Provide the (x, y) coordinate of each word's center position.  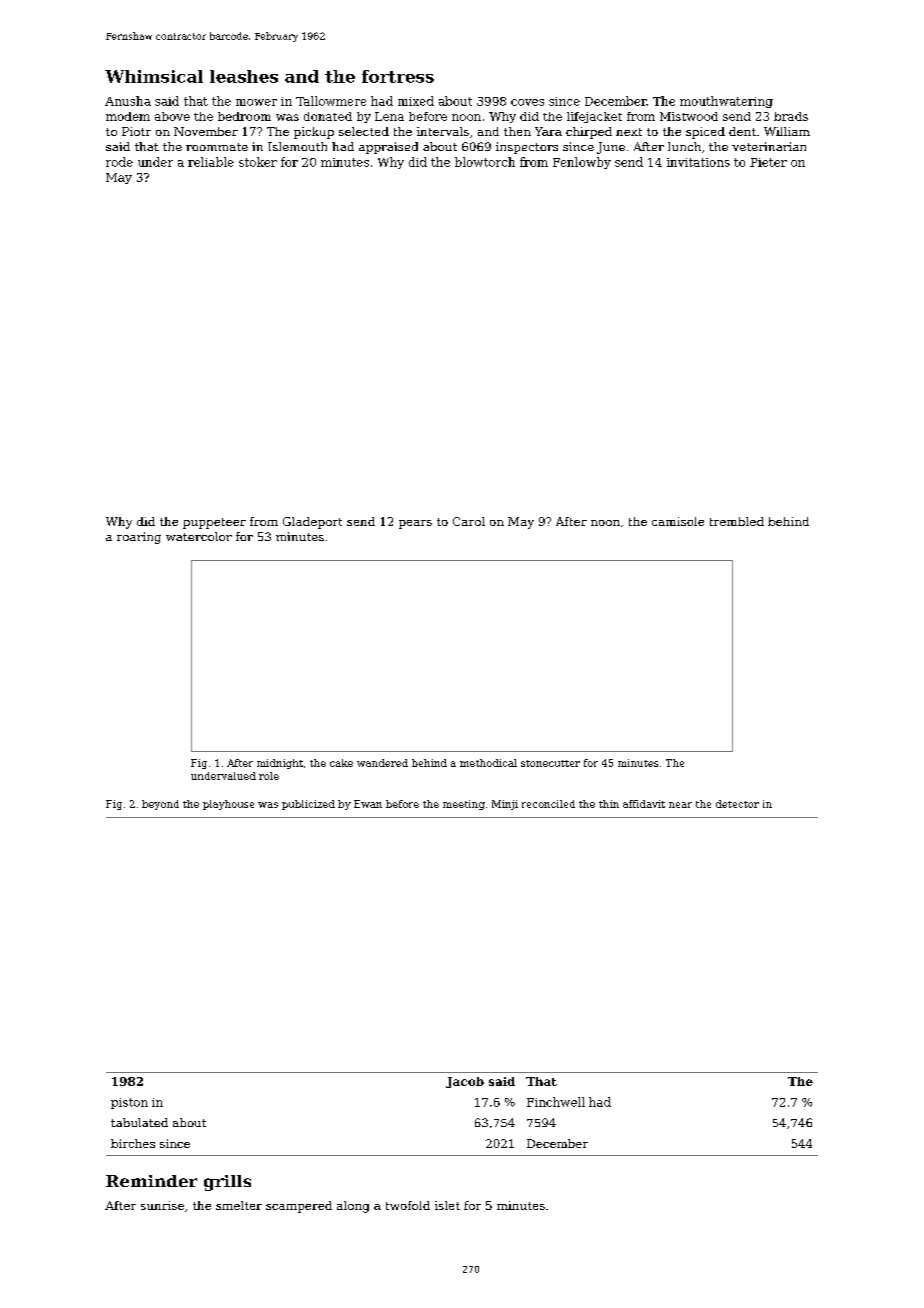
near (680, 805)
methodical (488, 763)
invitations (698, 162)
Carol (469, 521)
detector (737, 804)
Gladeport (312, 523)
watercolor (199, 536)
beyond (160, 805)
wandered (382, 763)
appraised (388, 148)
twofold (408, 1205)
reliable (211, 162)
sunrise (162, 1205)
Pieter (768, 162)
